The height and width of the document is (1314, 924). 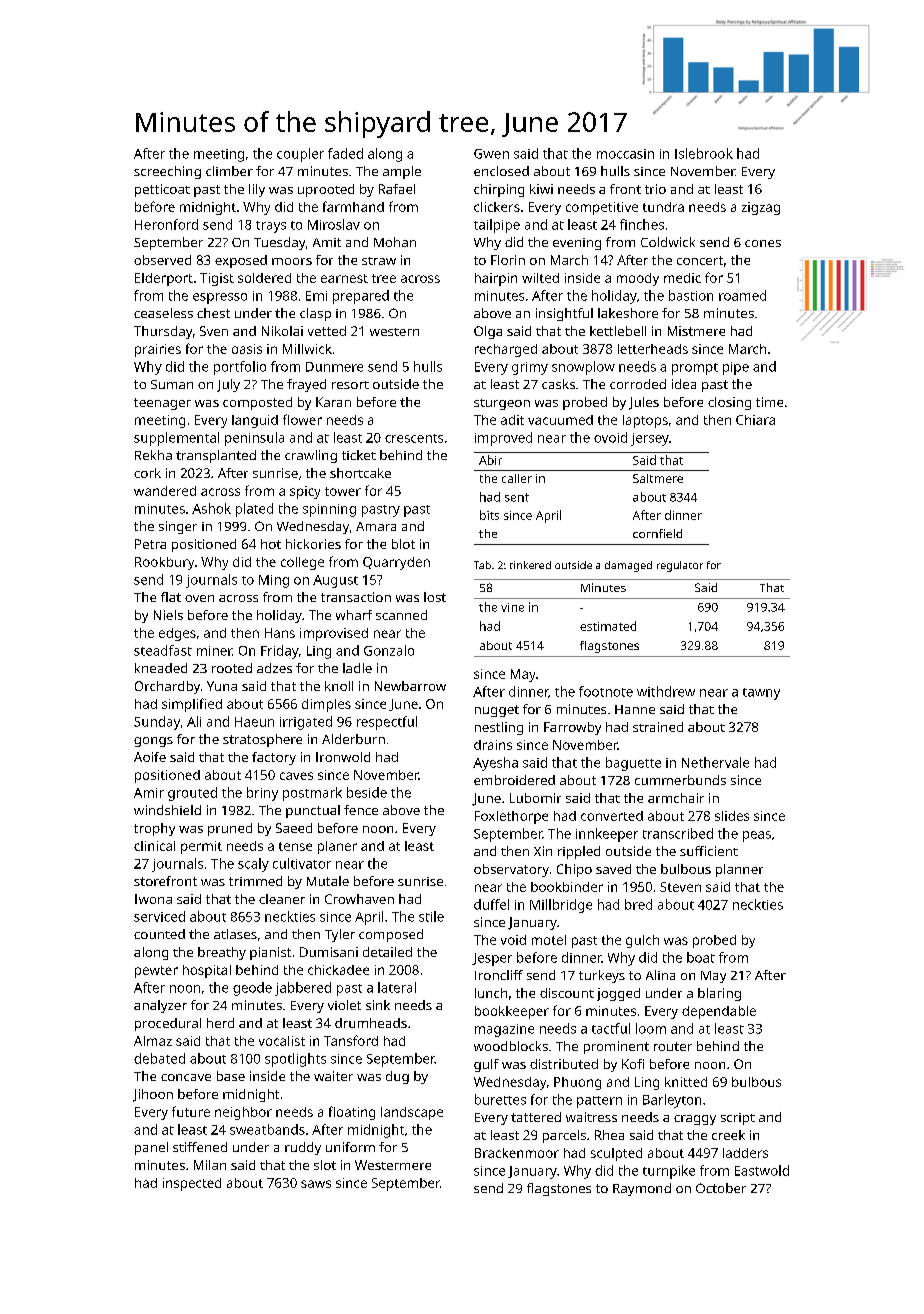 What do you see at coordinates (154, 846) in the document?
I see `clinical` at bounding box center [154, 846].
